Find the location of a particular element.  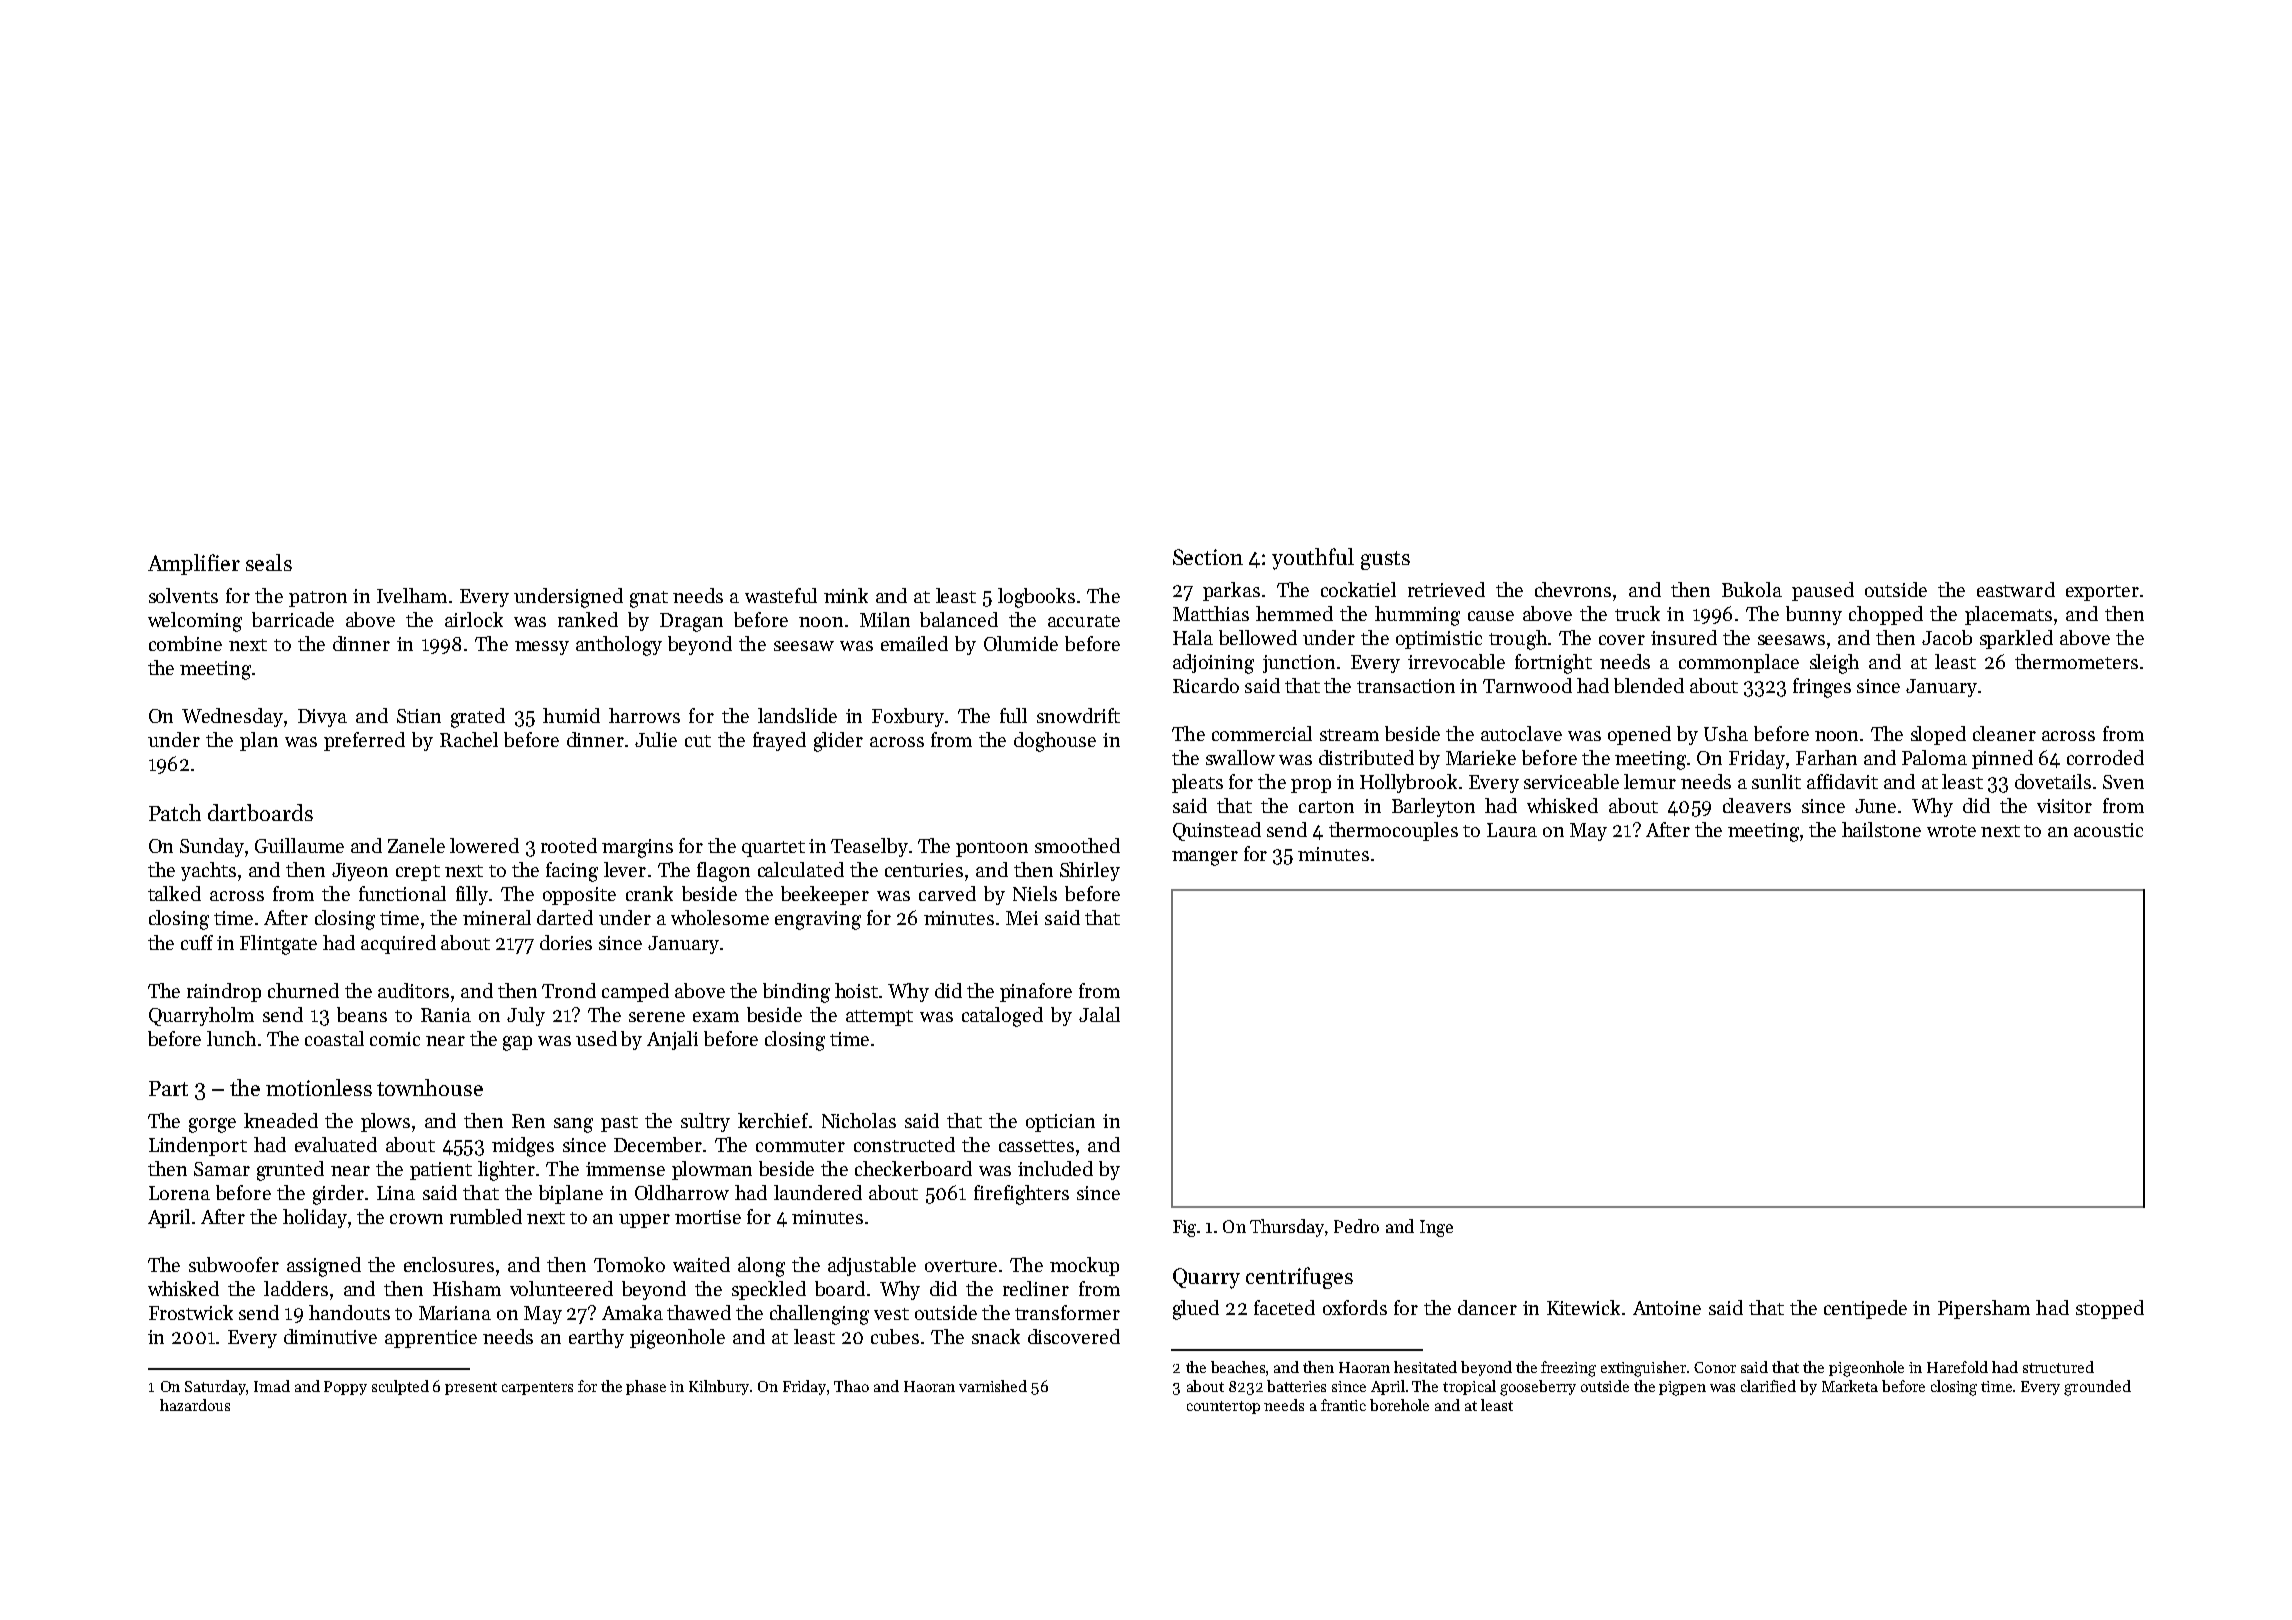

hazardous is located at coordinates (195, 1405).
